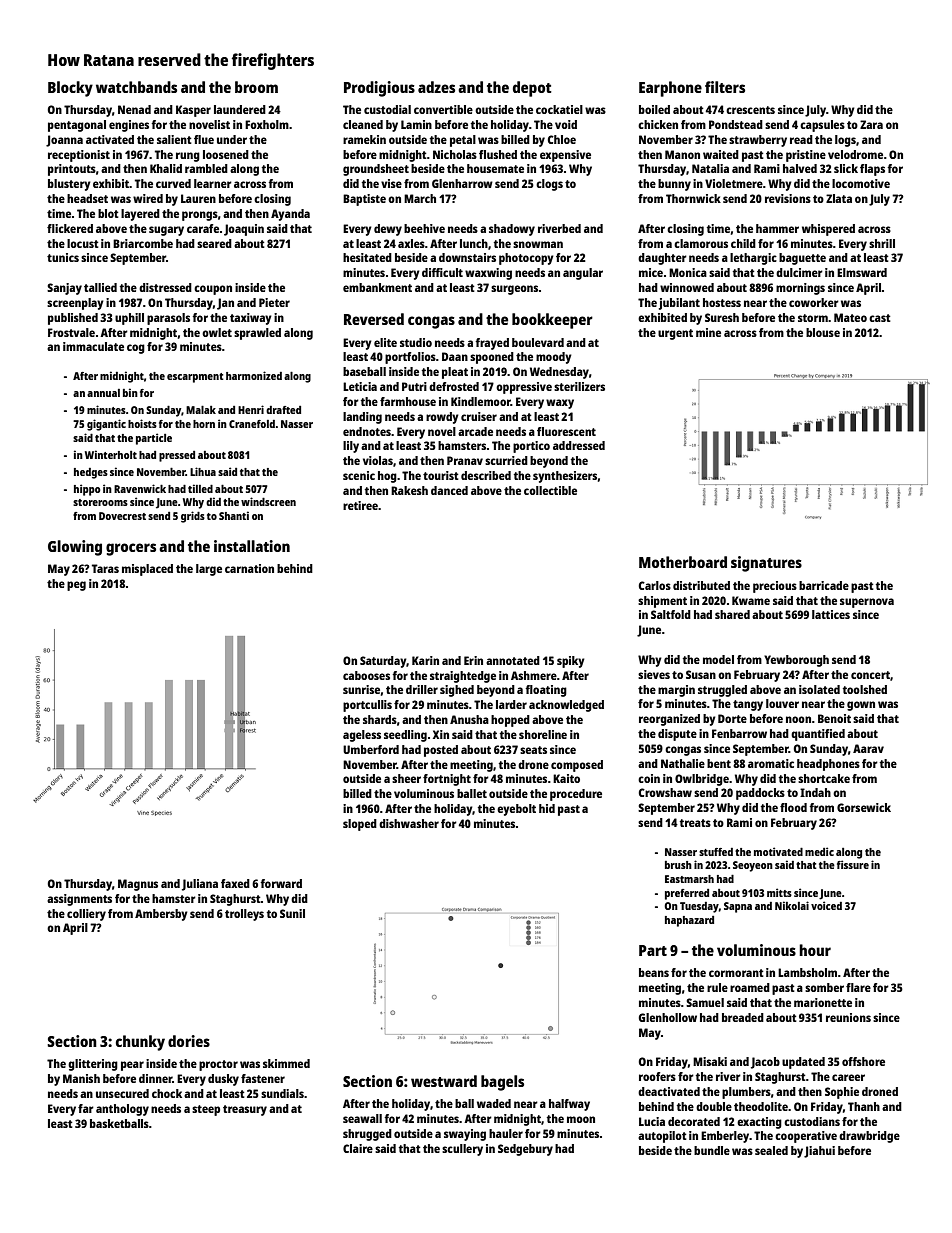 Image resolution: width=952 pixels, height=1233 pixels. Describe the element at coordinates (203, 471) in the screenshot. I see `Lihua` at that location.
